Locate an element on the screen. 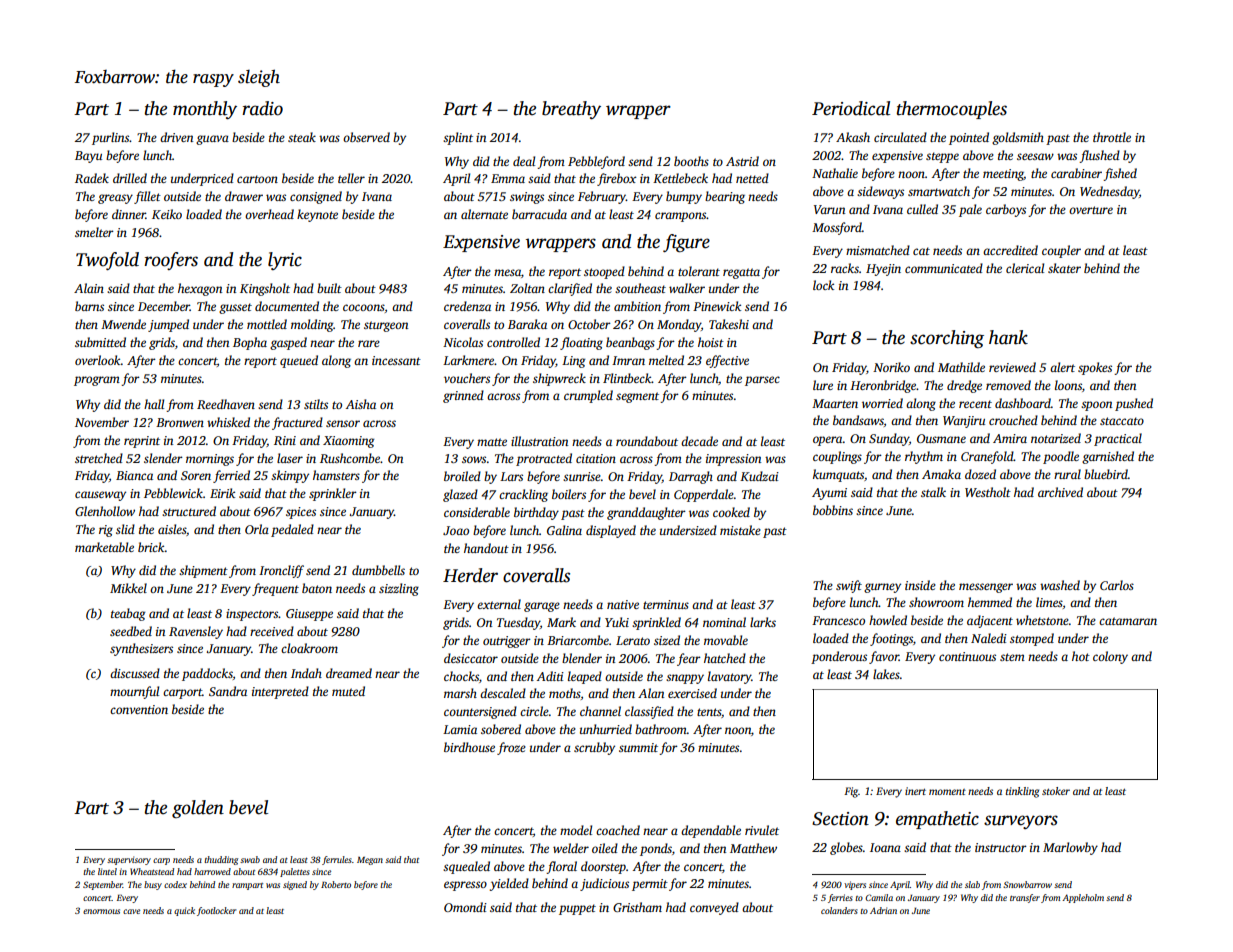 The width and height of the screenshot is (1233, 952). seedbed is located at coordinates (131, 631).
